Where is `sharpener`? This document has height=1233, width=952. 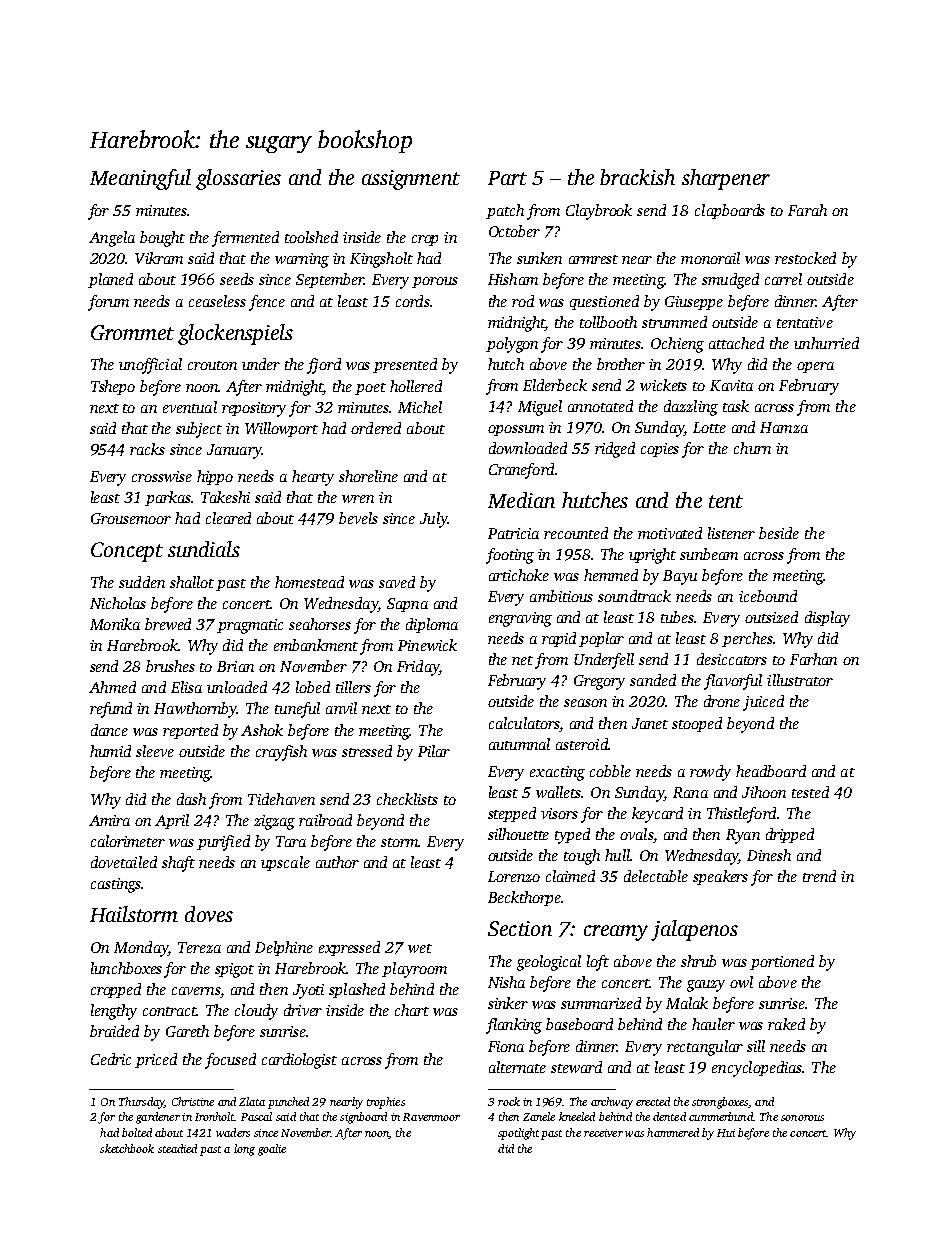 sharpener is located at coordinates (726, 179).
